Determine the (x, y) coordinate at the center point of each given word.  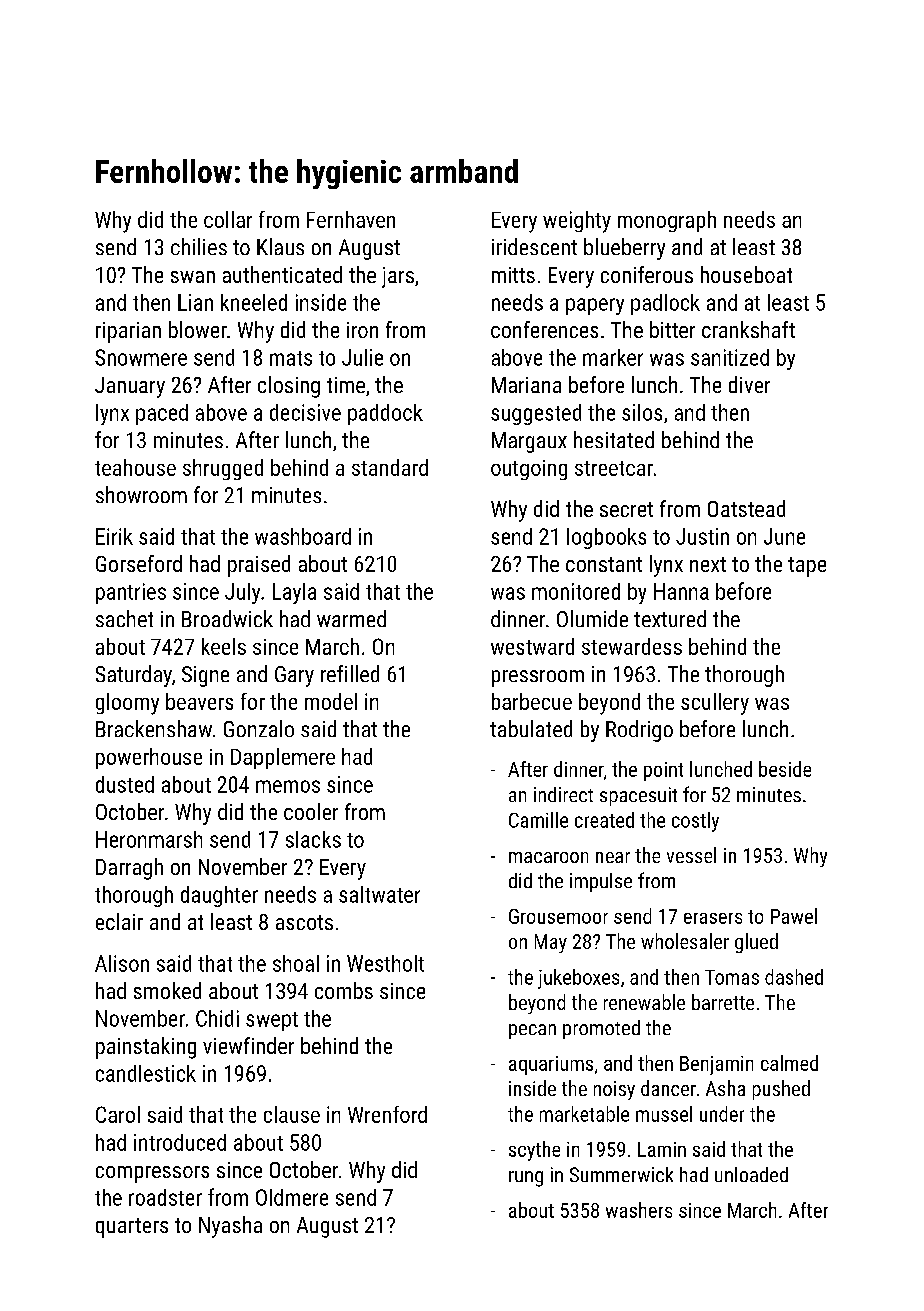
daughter (219, 896)
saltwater (379, 894)
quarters (132, 1228)
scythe (534, 1151)
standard (390, 467)
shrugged (223, 469)
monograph (667, 221)
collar (228, 219)
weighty (577, 222)
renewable (644, 1002)
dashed (794, 977)
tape (807, 567)
